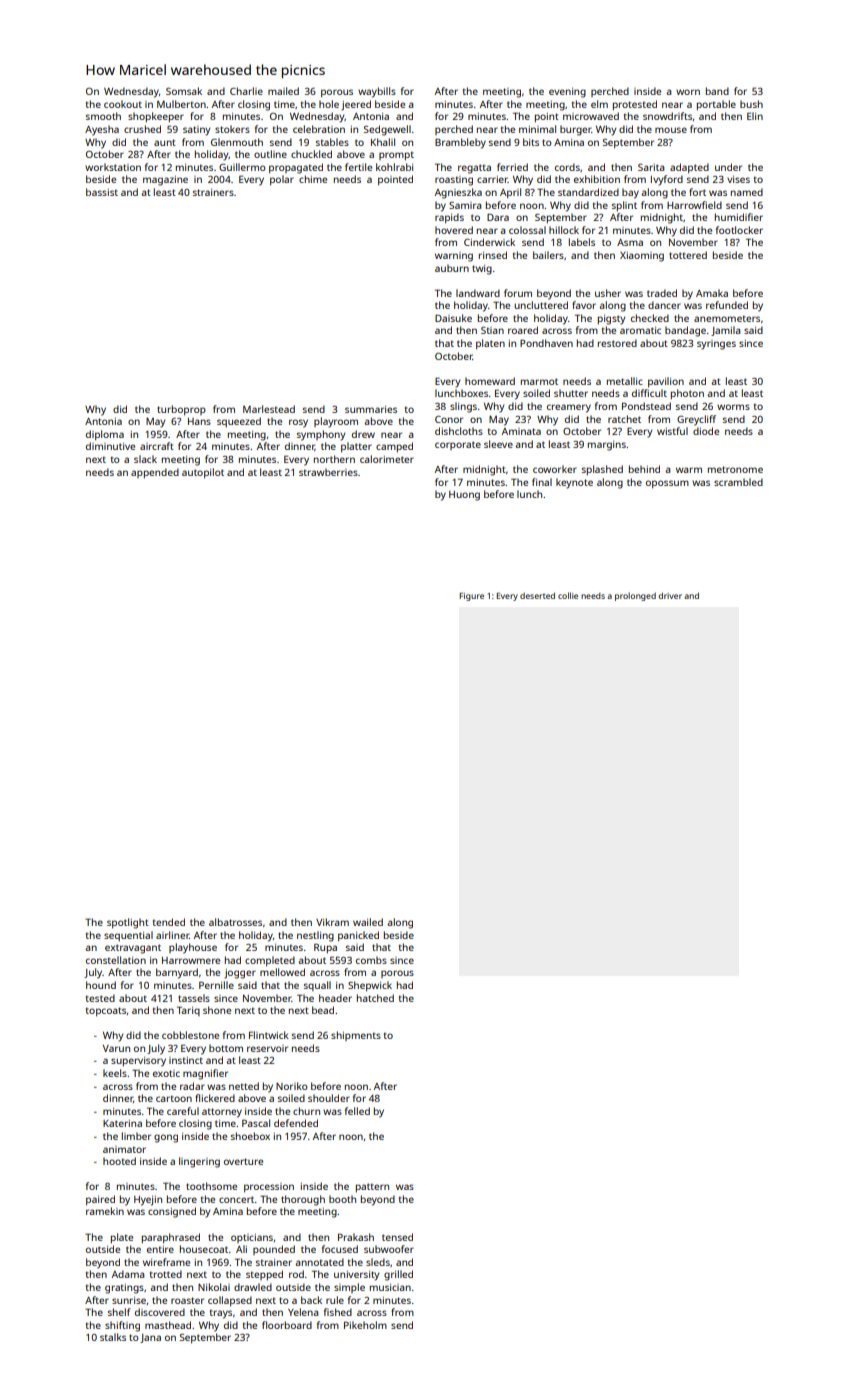 The width and height of the page is (849, 1400). I want to click on calorimeter, so click(387, 459).
